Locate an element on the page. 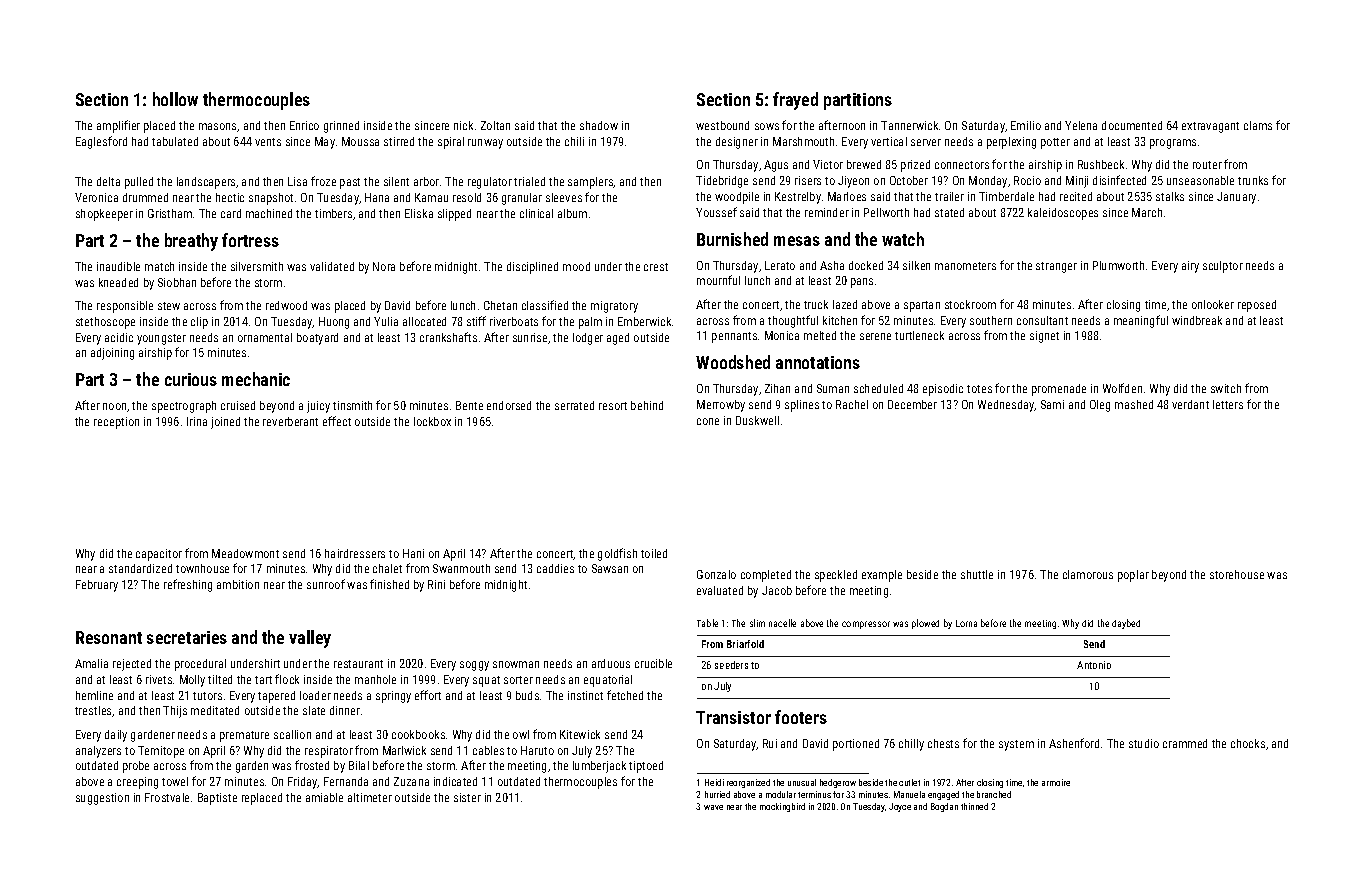 The image size is (1372, 887). goldfish is located at coordinates (617, 554).
